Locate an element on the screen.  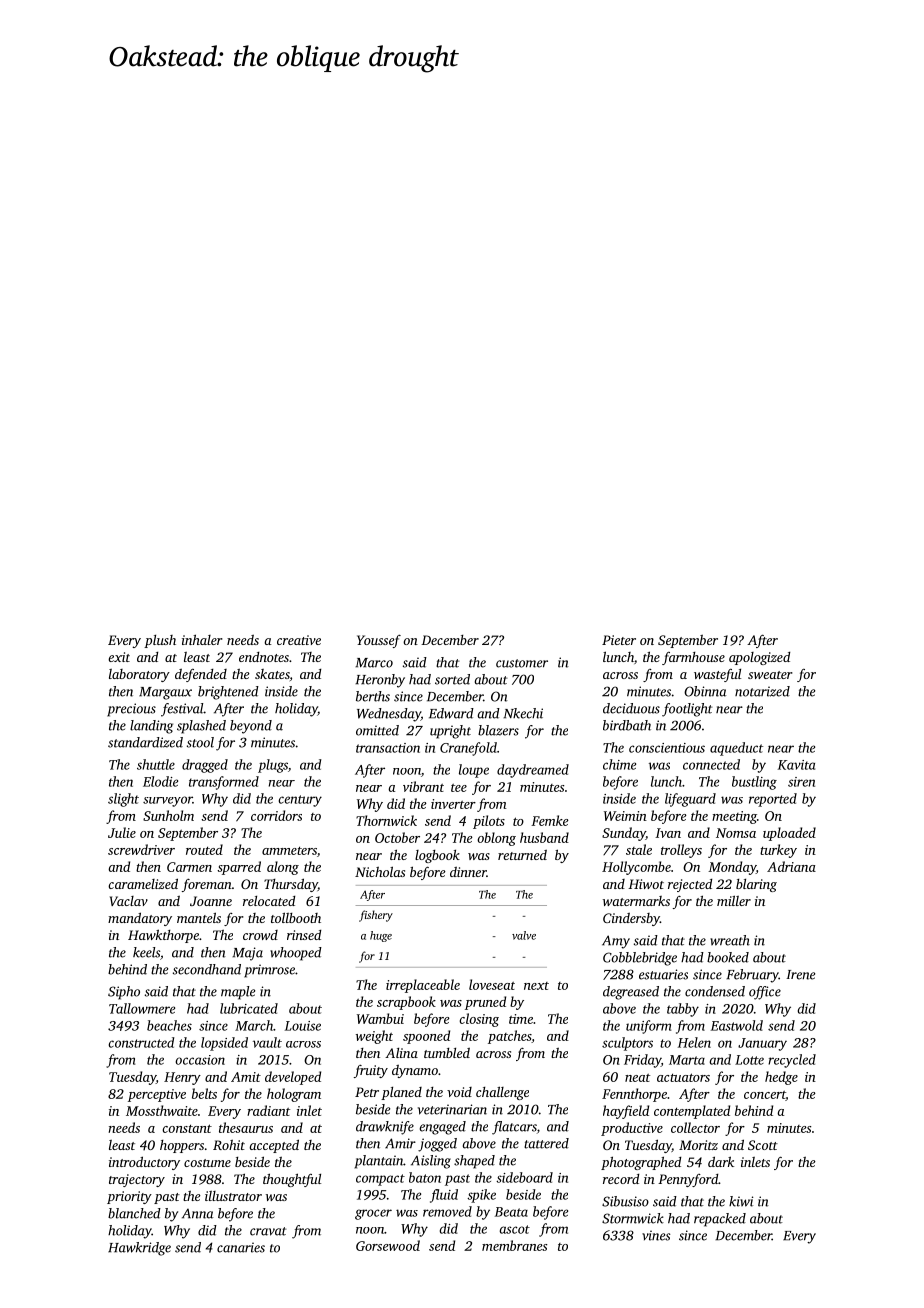
patches is located at coordinates (509, 1037).
